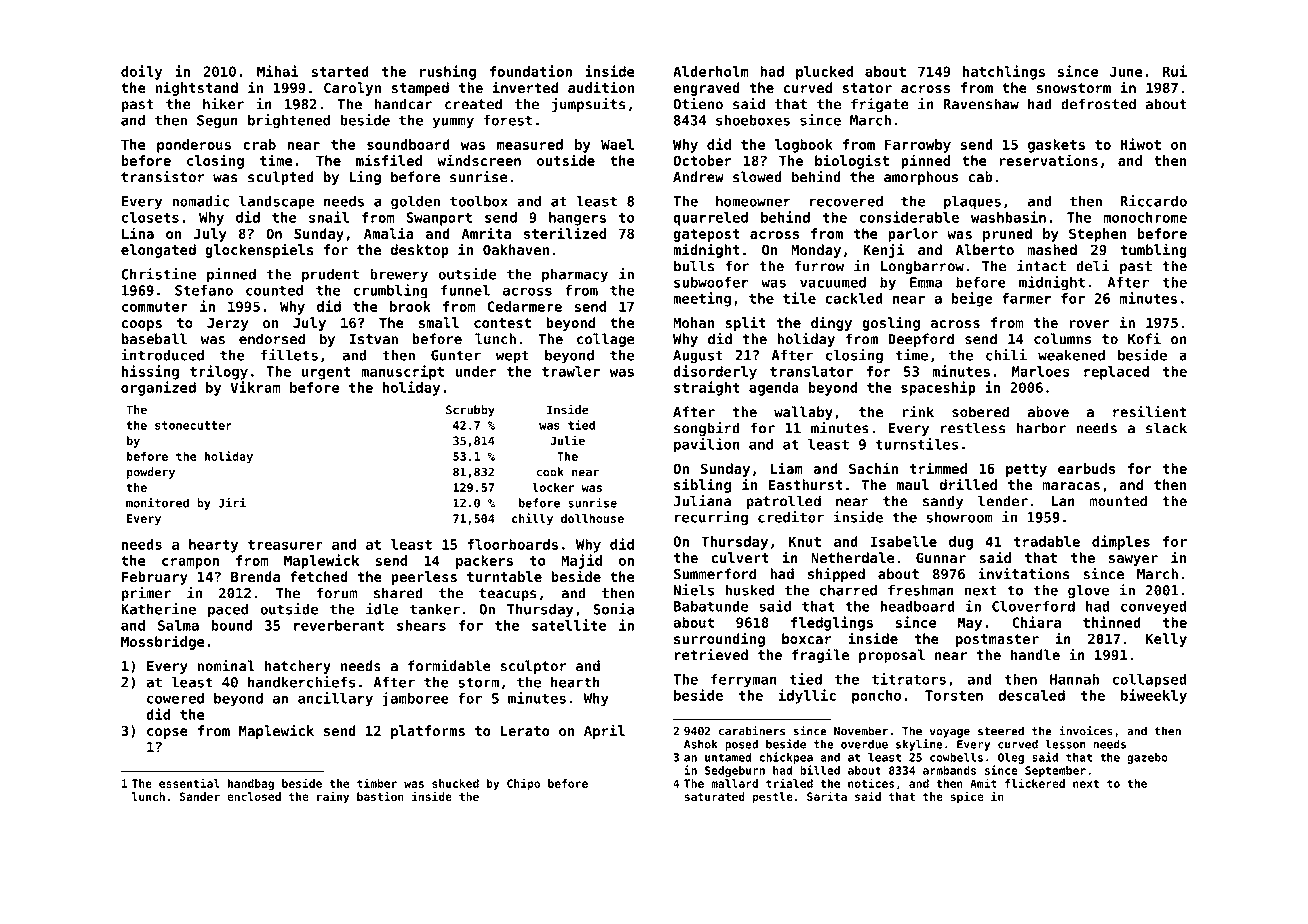 The image size is (1308, 924). What do you see at coordinates (402, 372) in the page?
I see `manuscript` at bounding box center [402, 372].
